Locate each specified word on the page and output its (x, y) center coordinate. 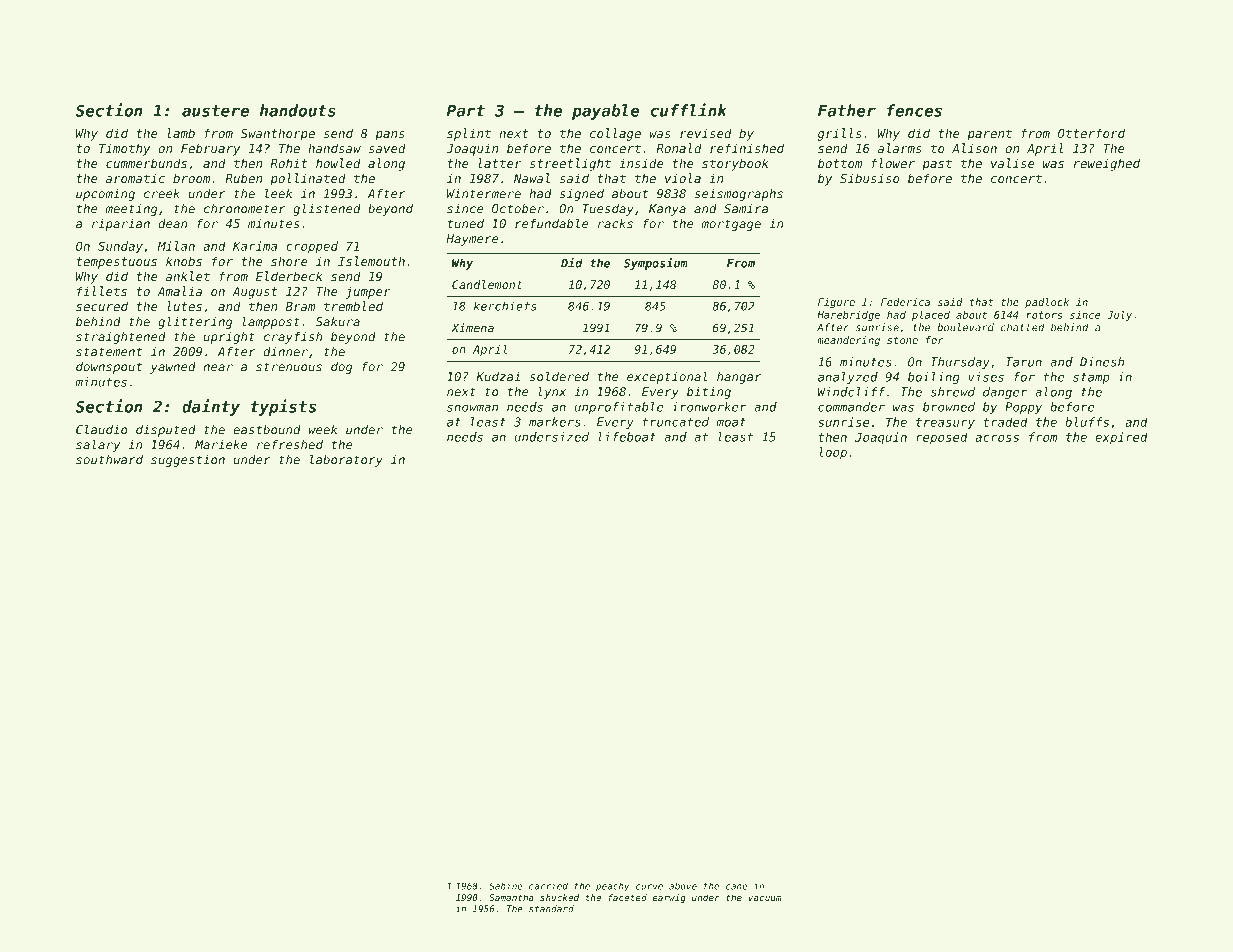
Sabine (506, 886)
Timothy (124, 149)
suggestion (188, 461)
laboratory (346, 460)
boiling (934, 378)
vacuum (765, 898)
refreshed (290, 445)
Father (847, 110)
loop (833, 453)
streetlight (570, 164)
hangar (739, 378)
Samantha (511, 897)
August (254, 293)
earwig (669, 898)
